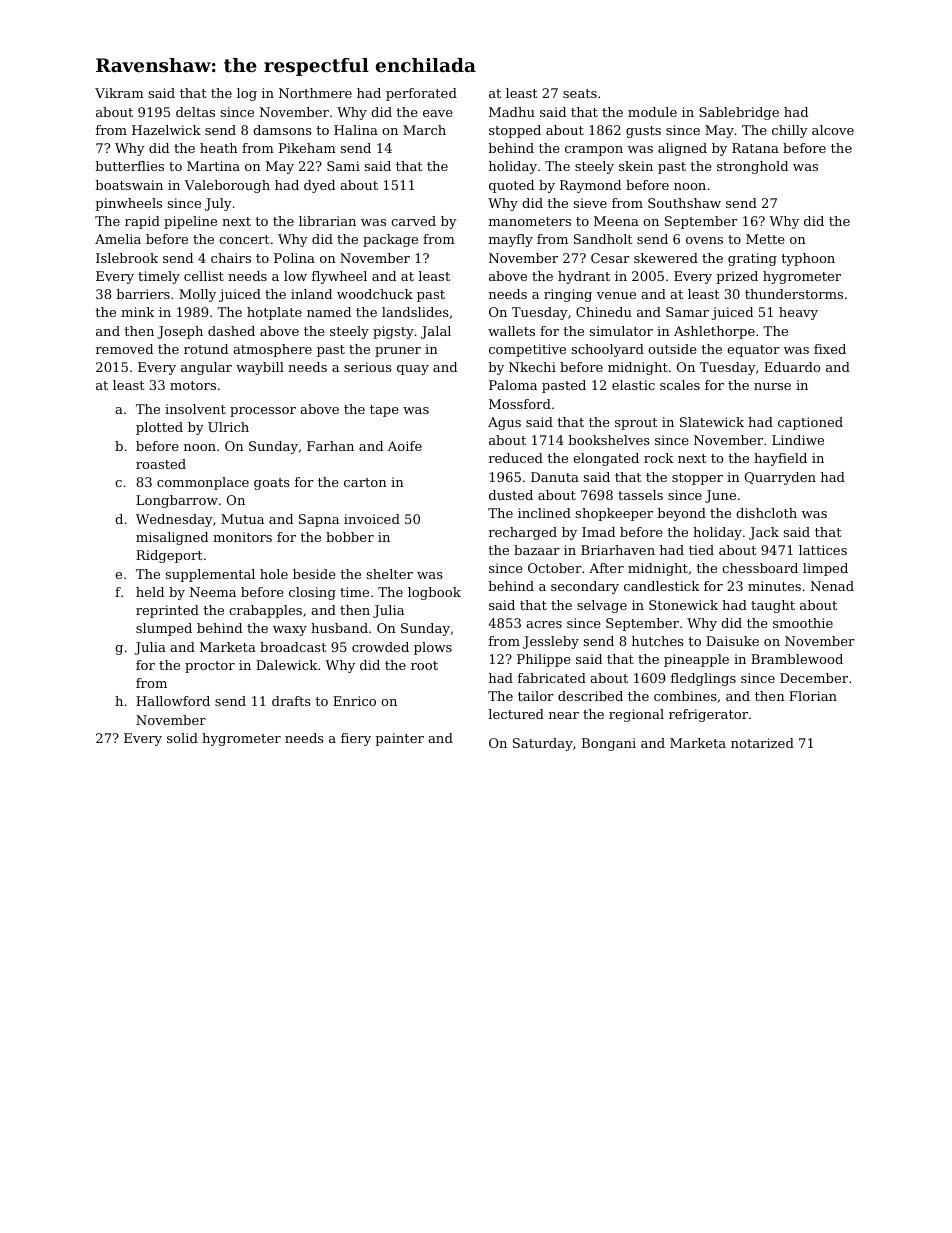 This document has height=1233, width=952. What do you see at coordinates (832, 586) in the document?
I see `Nenad` at bounding box center [832, 586].
